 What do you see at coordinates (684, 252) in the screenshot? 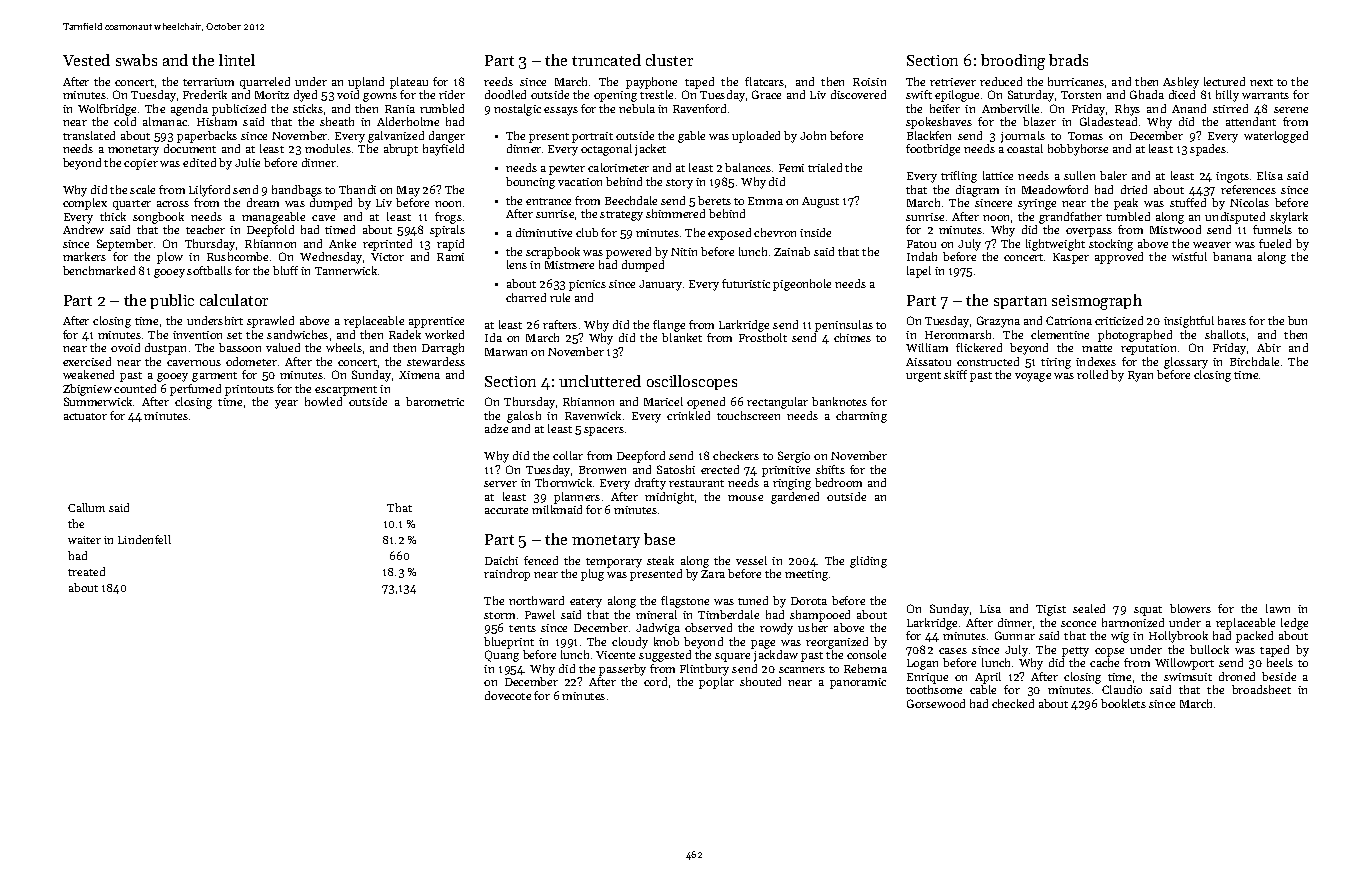
I see `Nitin` at bounding box center [684, 252].
